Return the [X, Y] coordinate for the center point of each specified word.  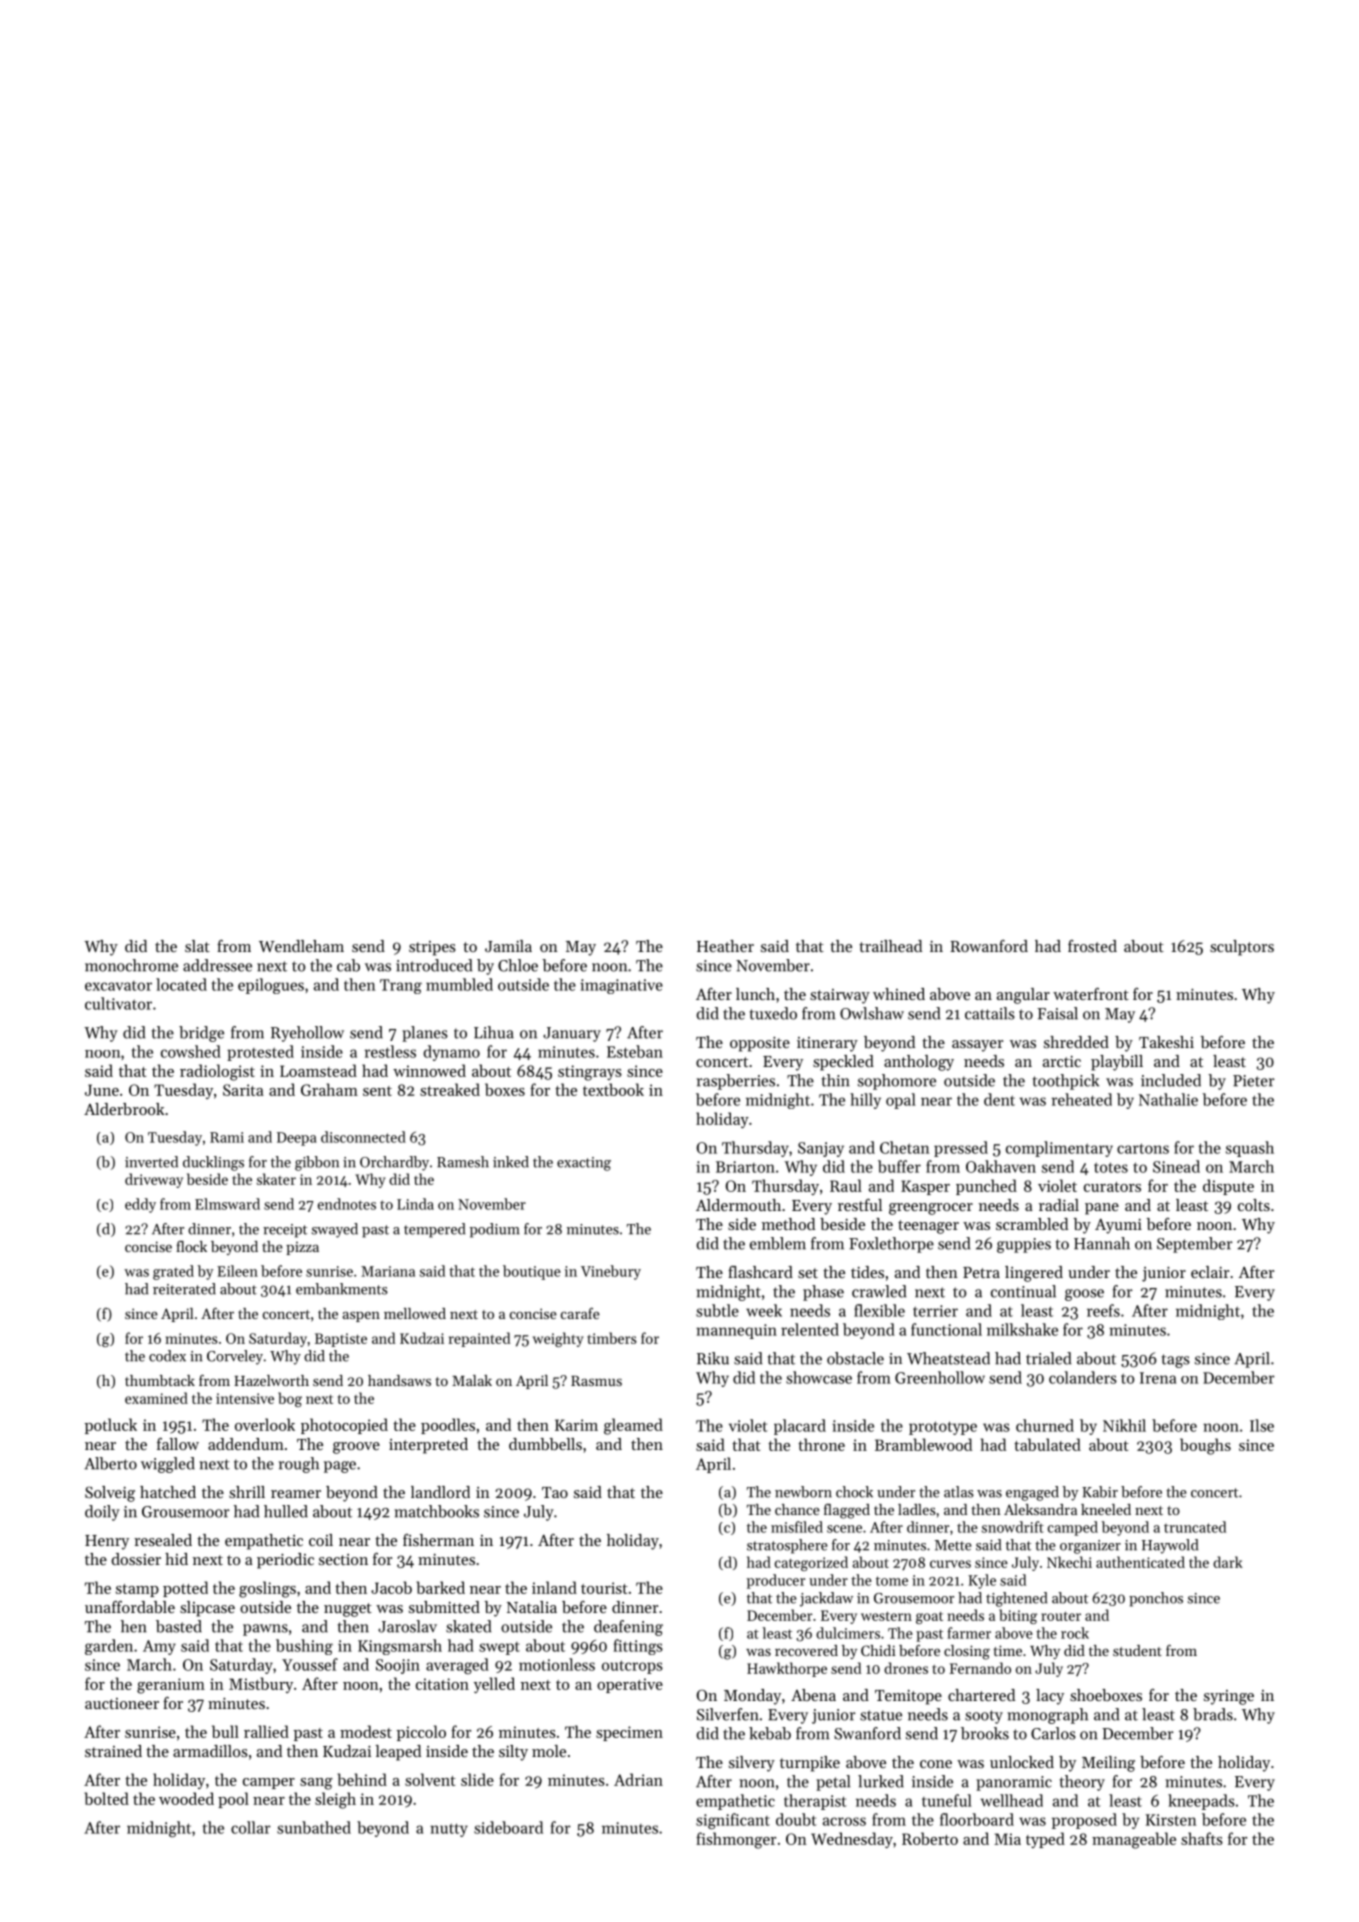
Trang [401, 986]
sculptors [1242, 948]
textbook [613, 1089]
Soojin [398, 1666]
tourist [604, 1588]
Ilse [1262, 1425]
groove [356, 1448]
